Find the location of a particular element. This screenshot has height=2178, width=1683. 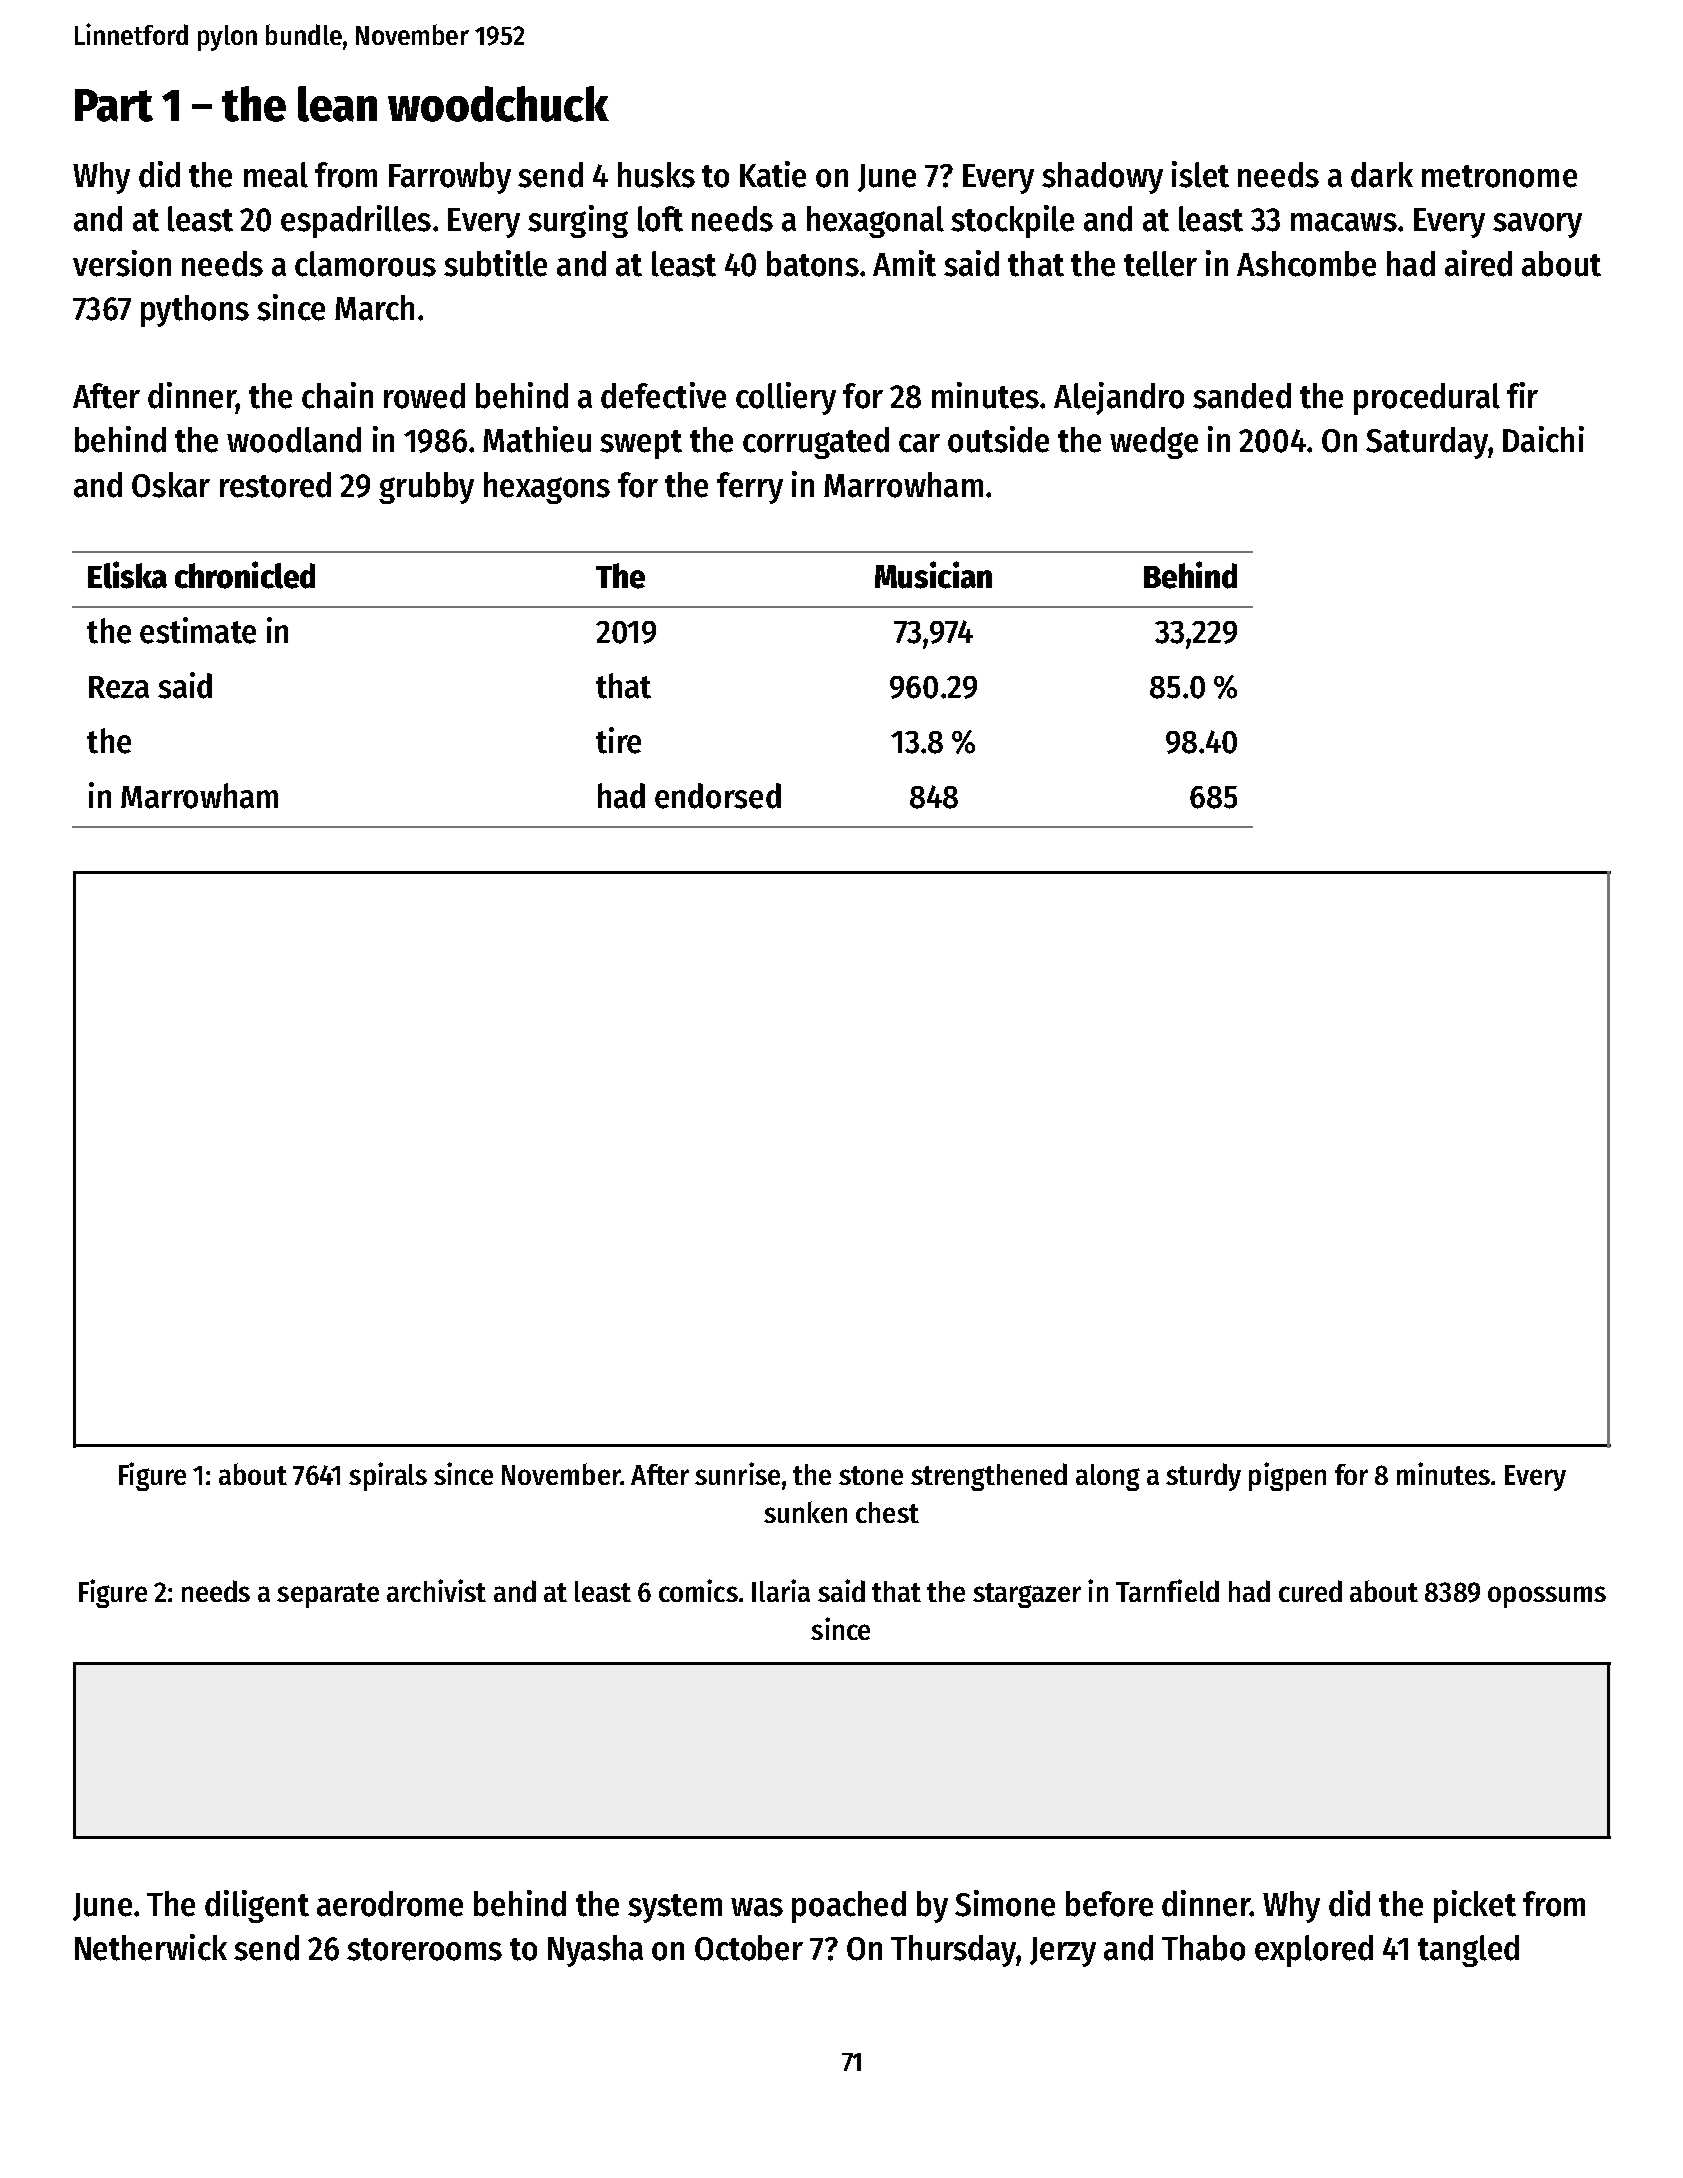

endorsed is located at coordinates (718, 796).
